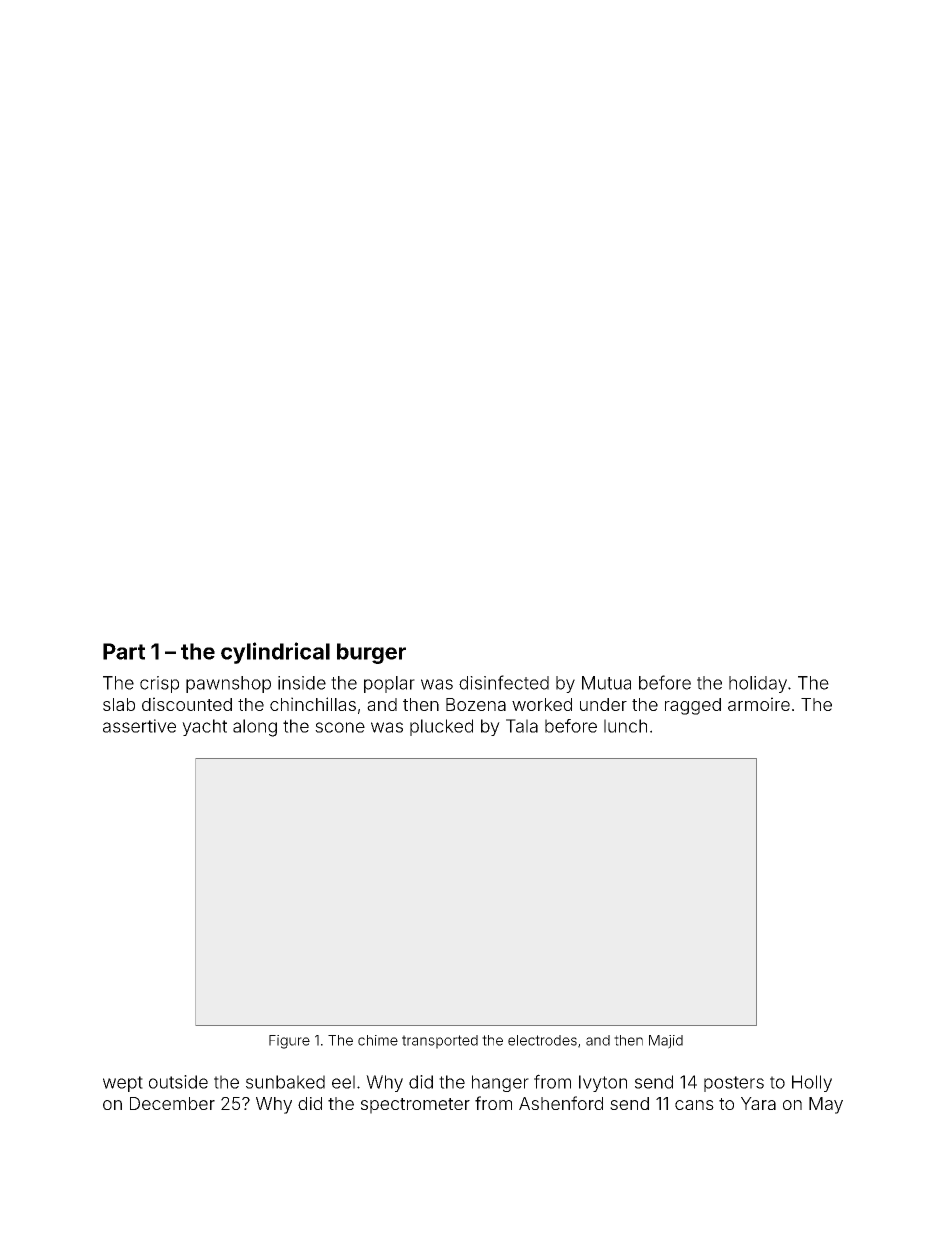 The image size is (952, 1233). I want to click on chime, so click(378, 1040).
